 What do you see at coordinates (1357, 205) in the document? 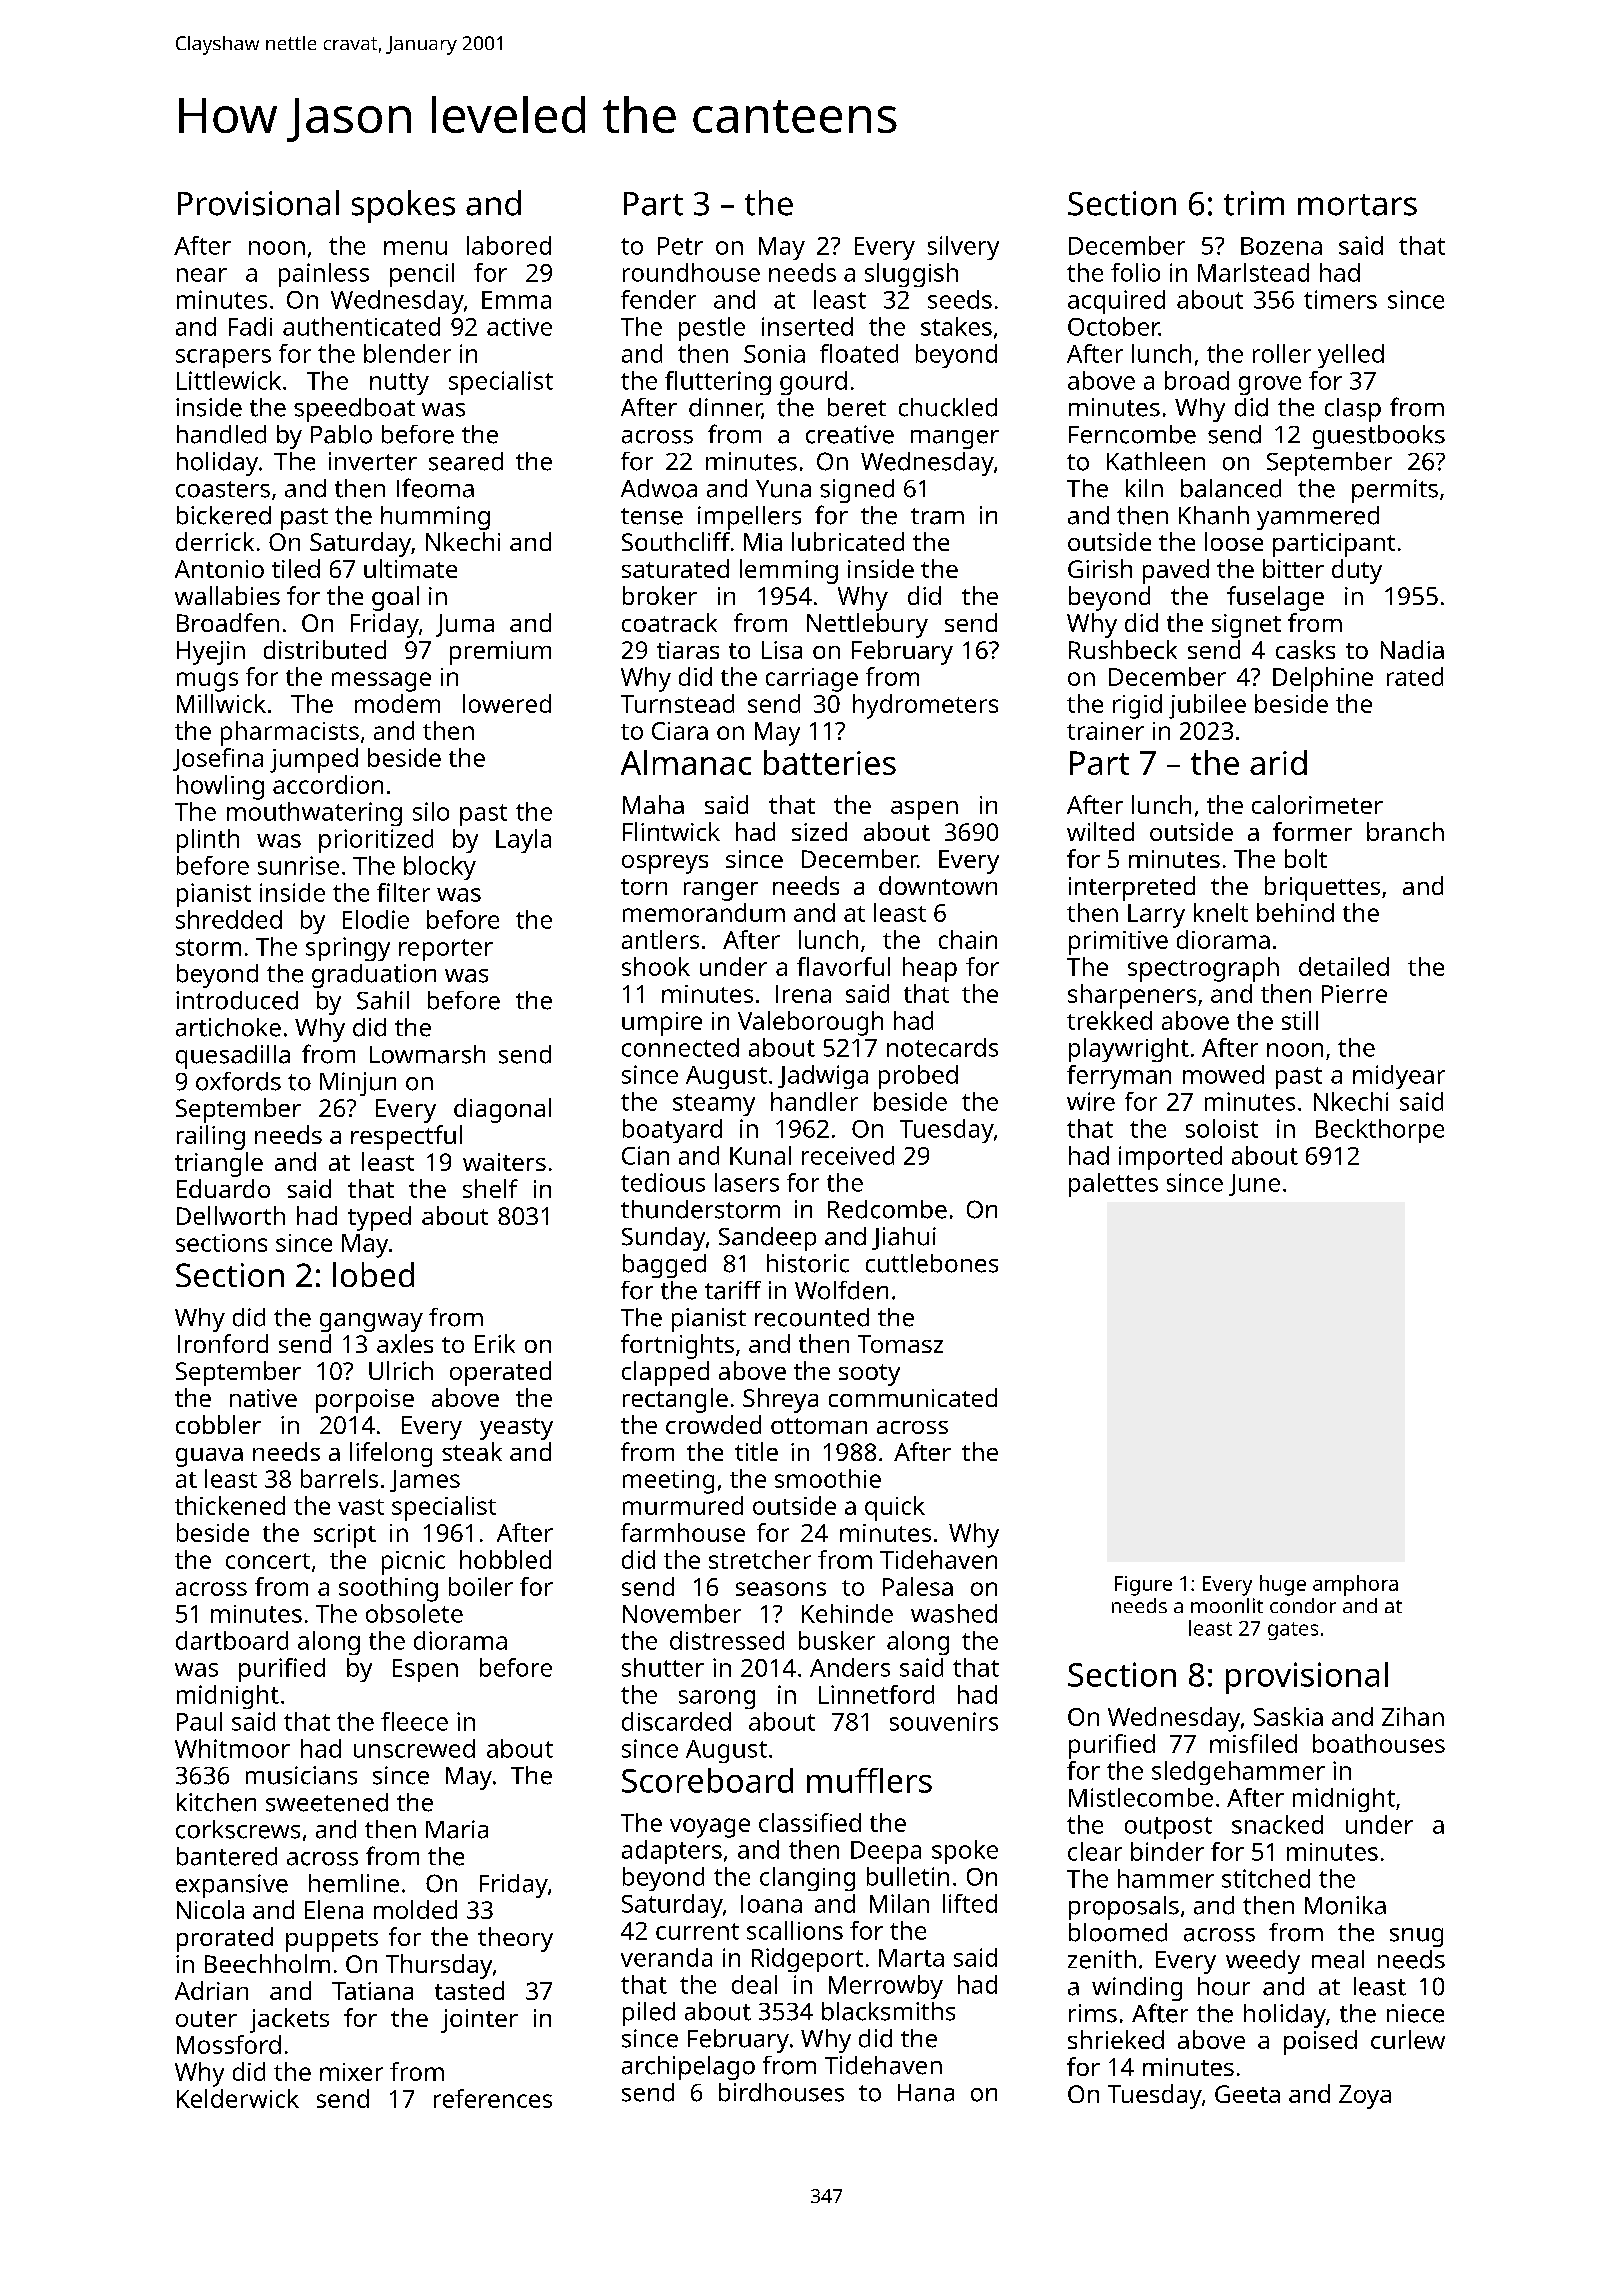
I see `mortars` at bounding box center [1357, 205].
